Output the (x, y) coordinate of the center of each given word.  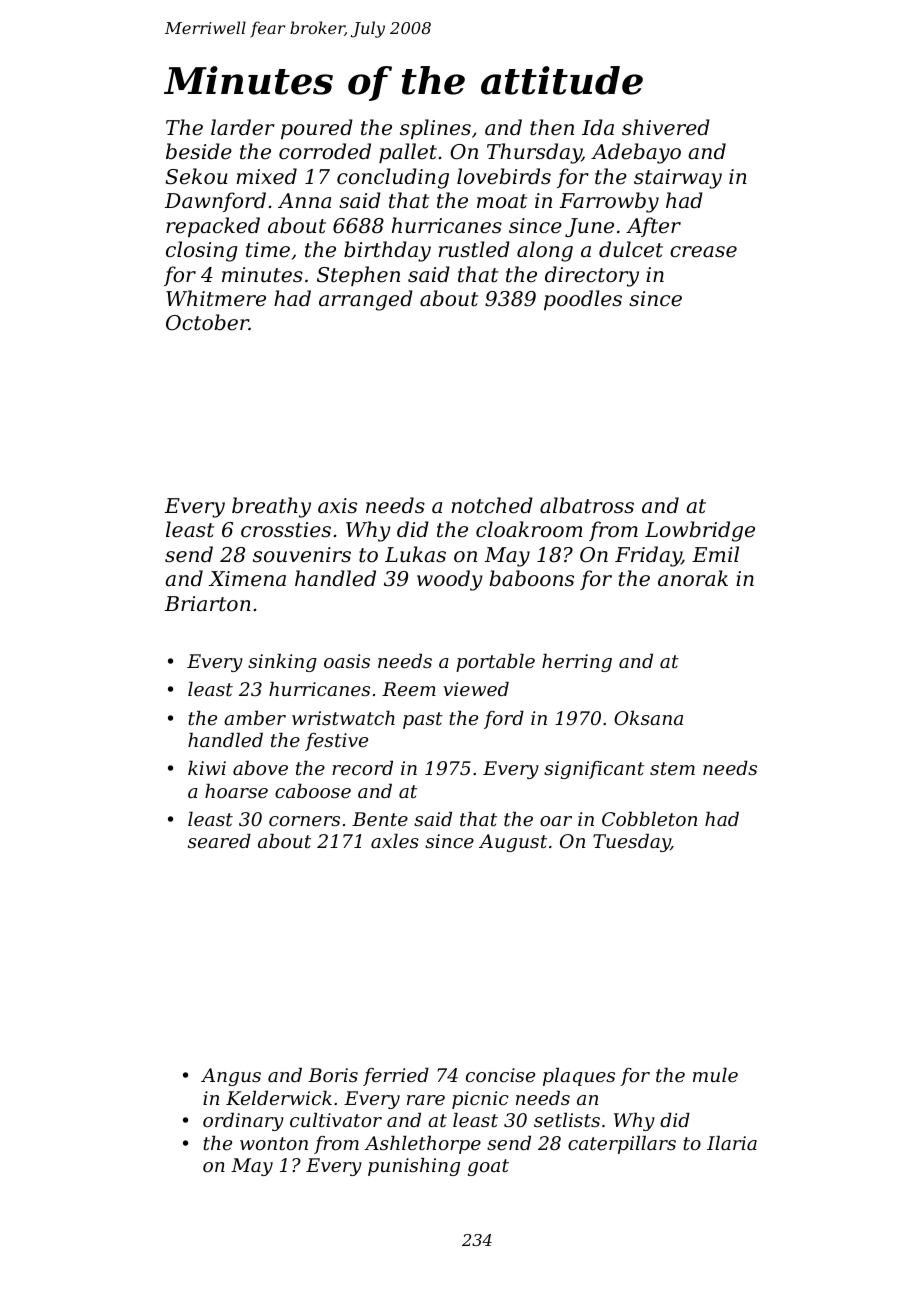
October (207, 322)
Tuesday (632, 843)
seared (219, 841)
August (513, 843)
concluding (393, 178)
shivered (666, 127)
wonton (274, 1143)
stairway (678, 179)
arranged (366, 300)
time (268, 250)
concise (500, 1075)
